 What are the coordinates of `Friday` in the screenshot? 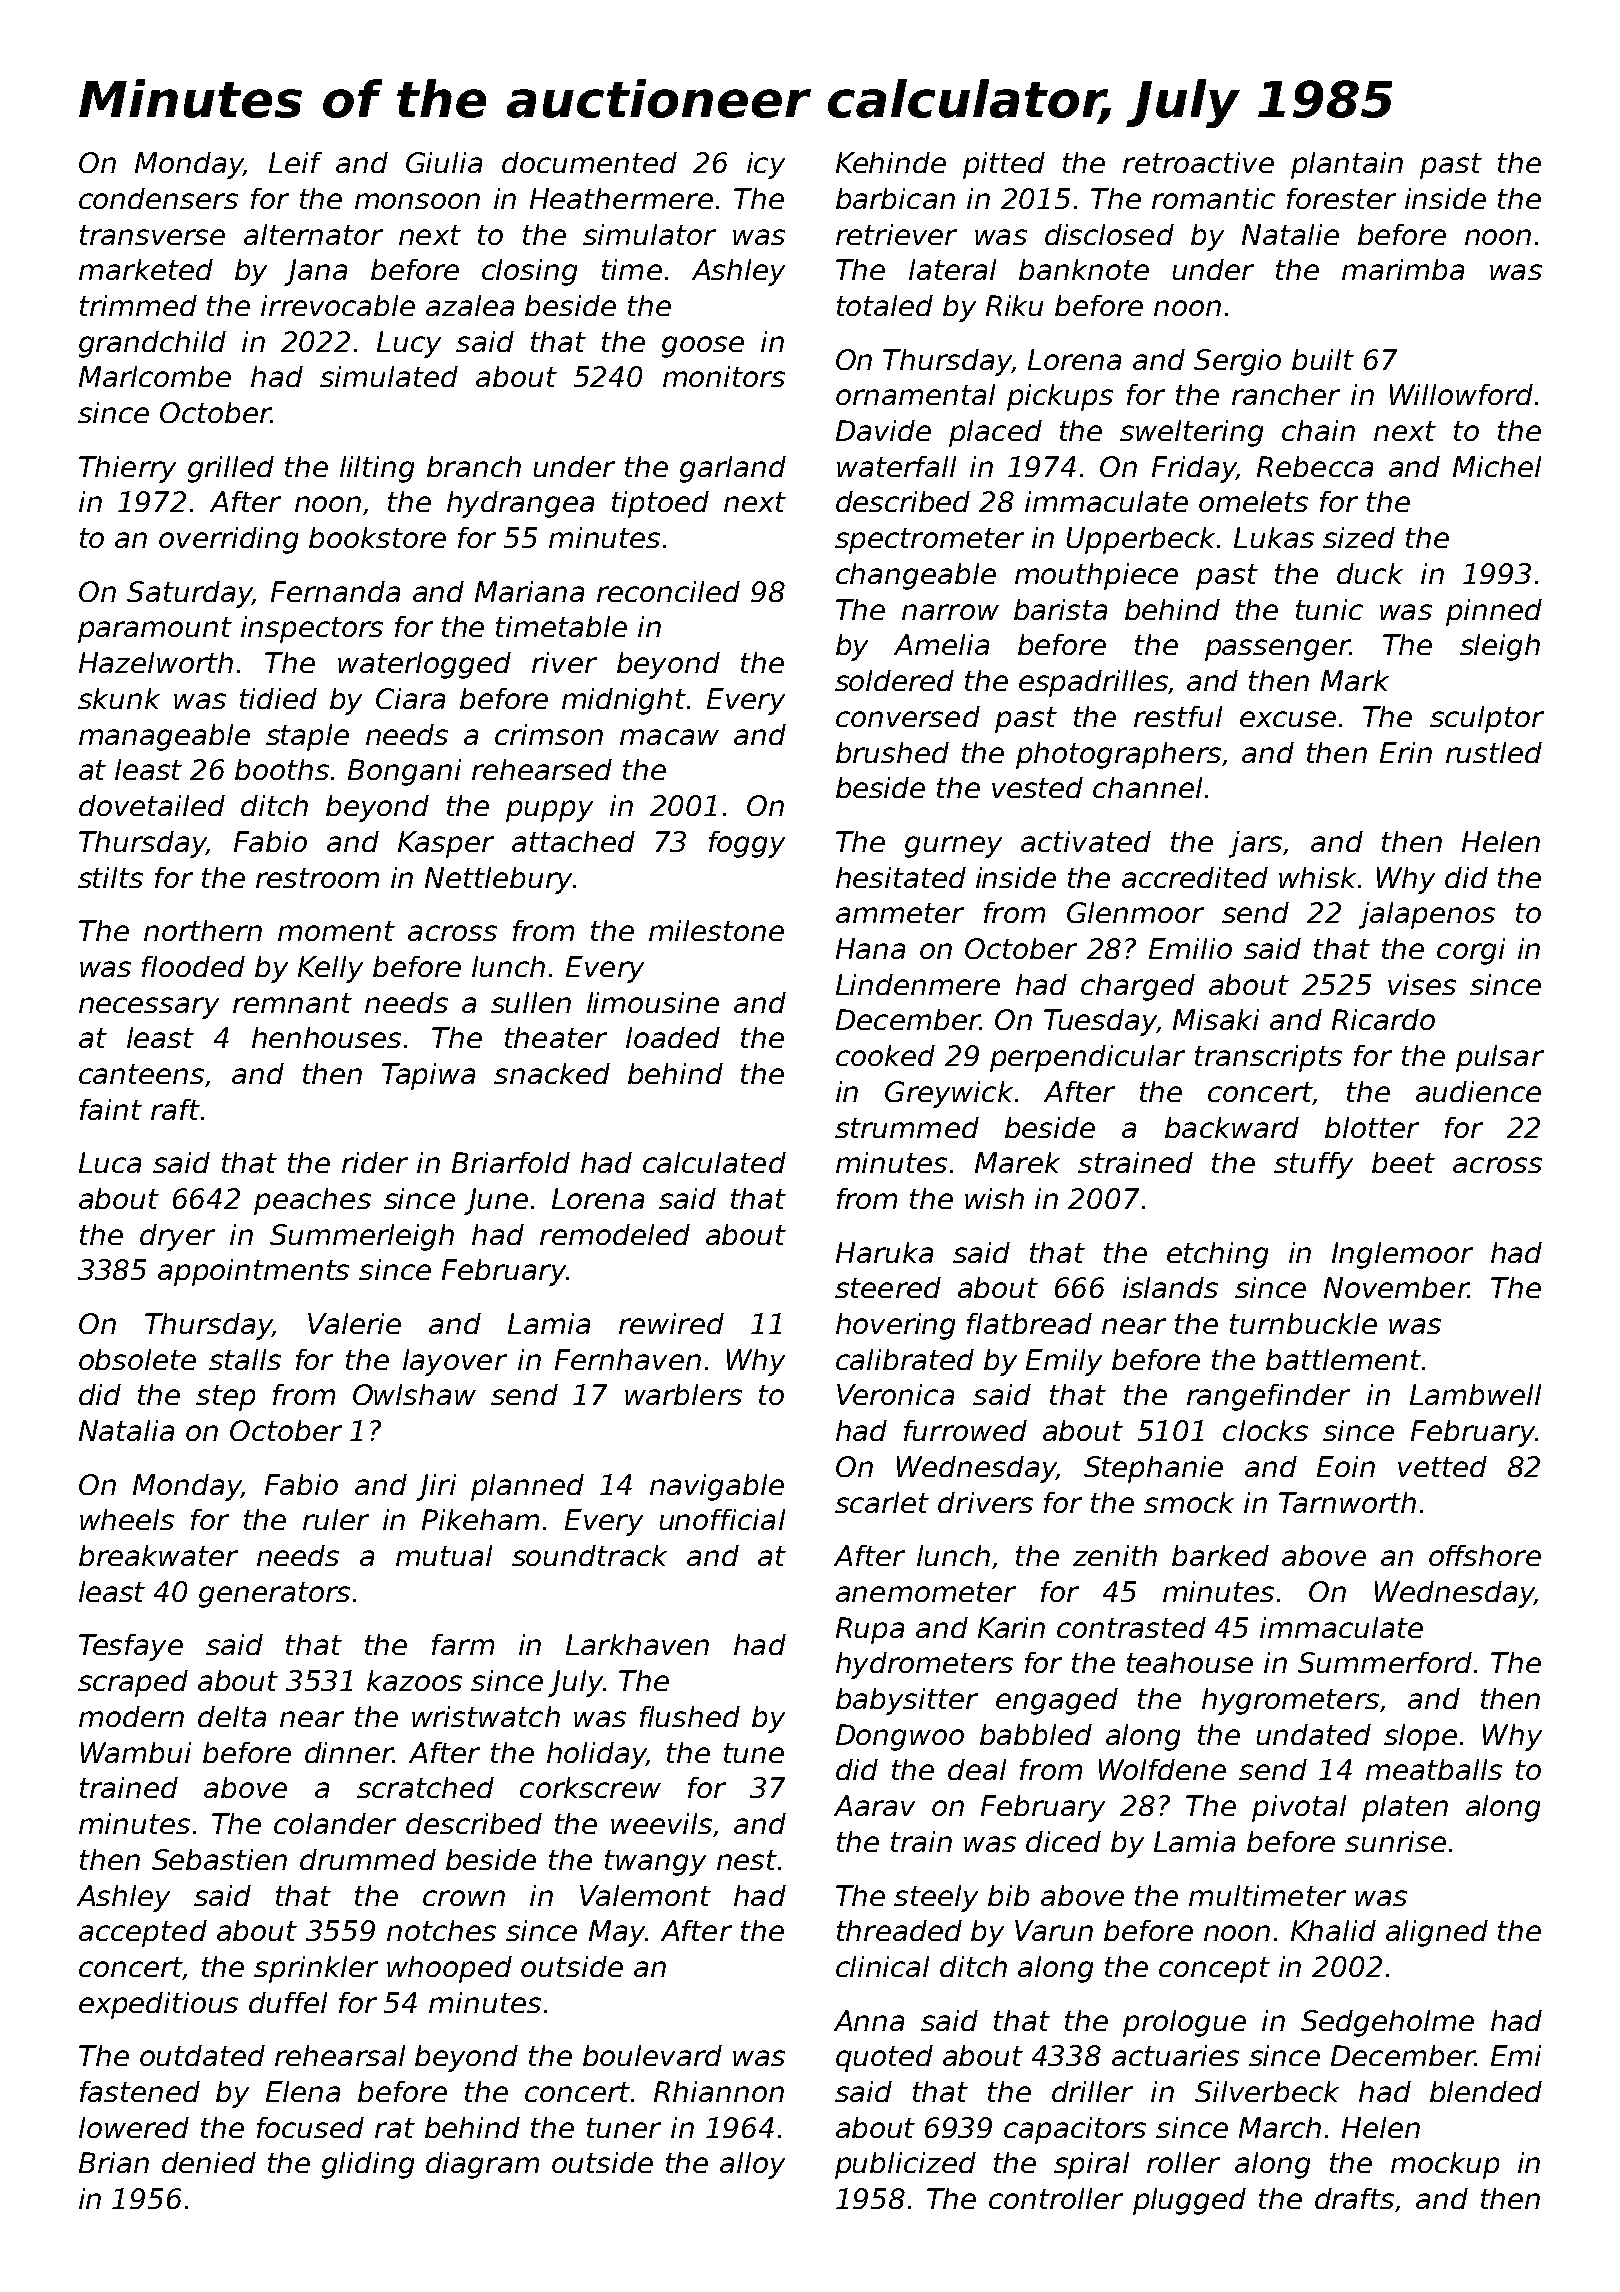 It's located at (1194, 469).
